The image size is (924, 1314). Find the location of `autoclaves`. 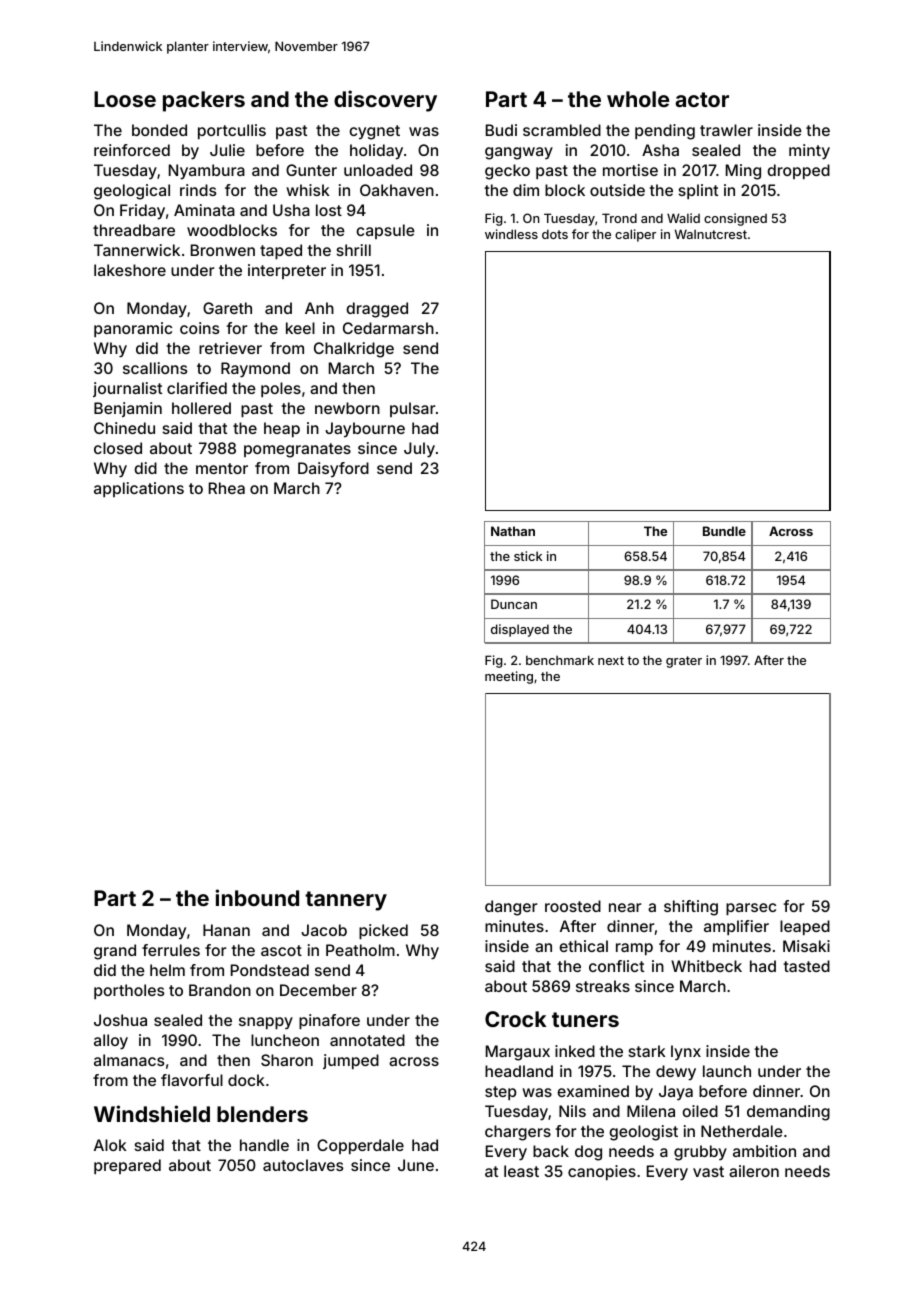

autoclaves is located at coordinates (303, 1165).
